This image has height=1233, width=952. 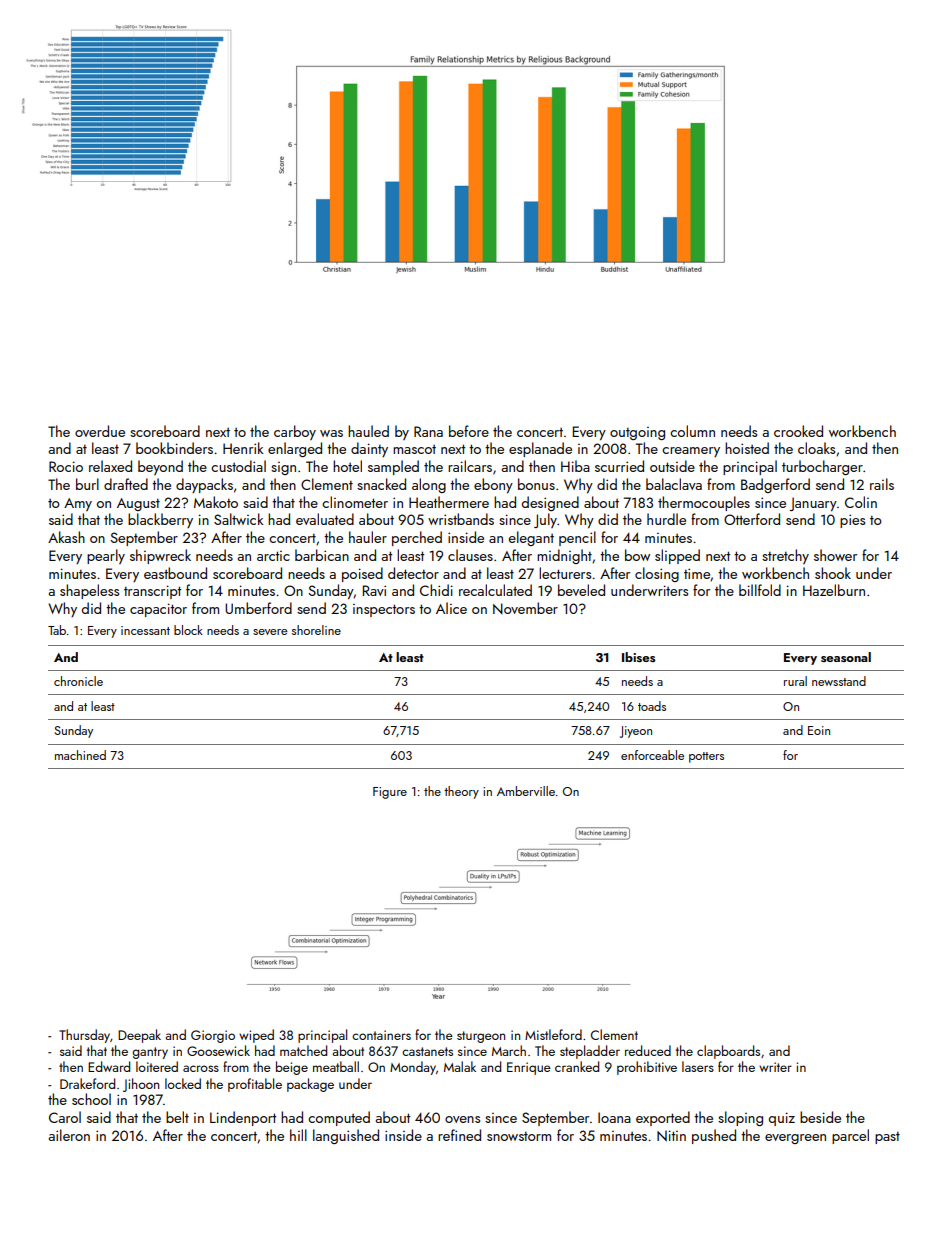 What do you see at coordinates (390, 793) in the image?
I see `Figure` at bounding box center [390, 793].
